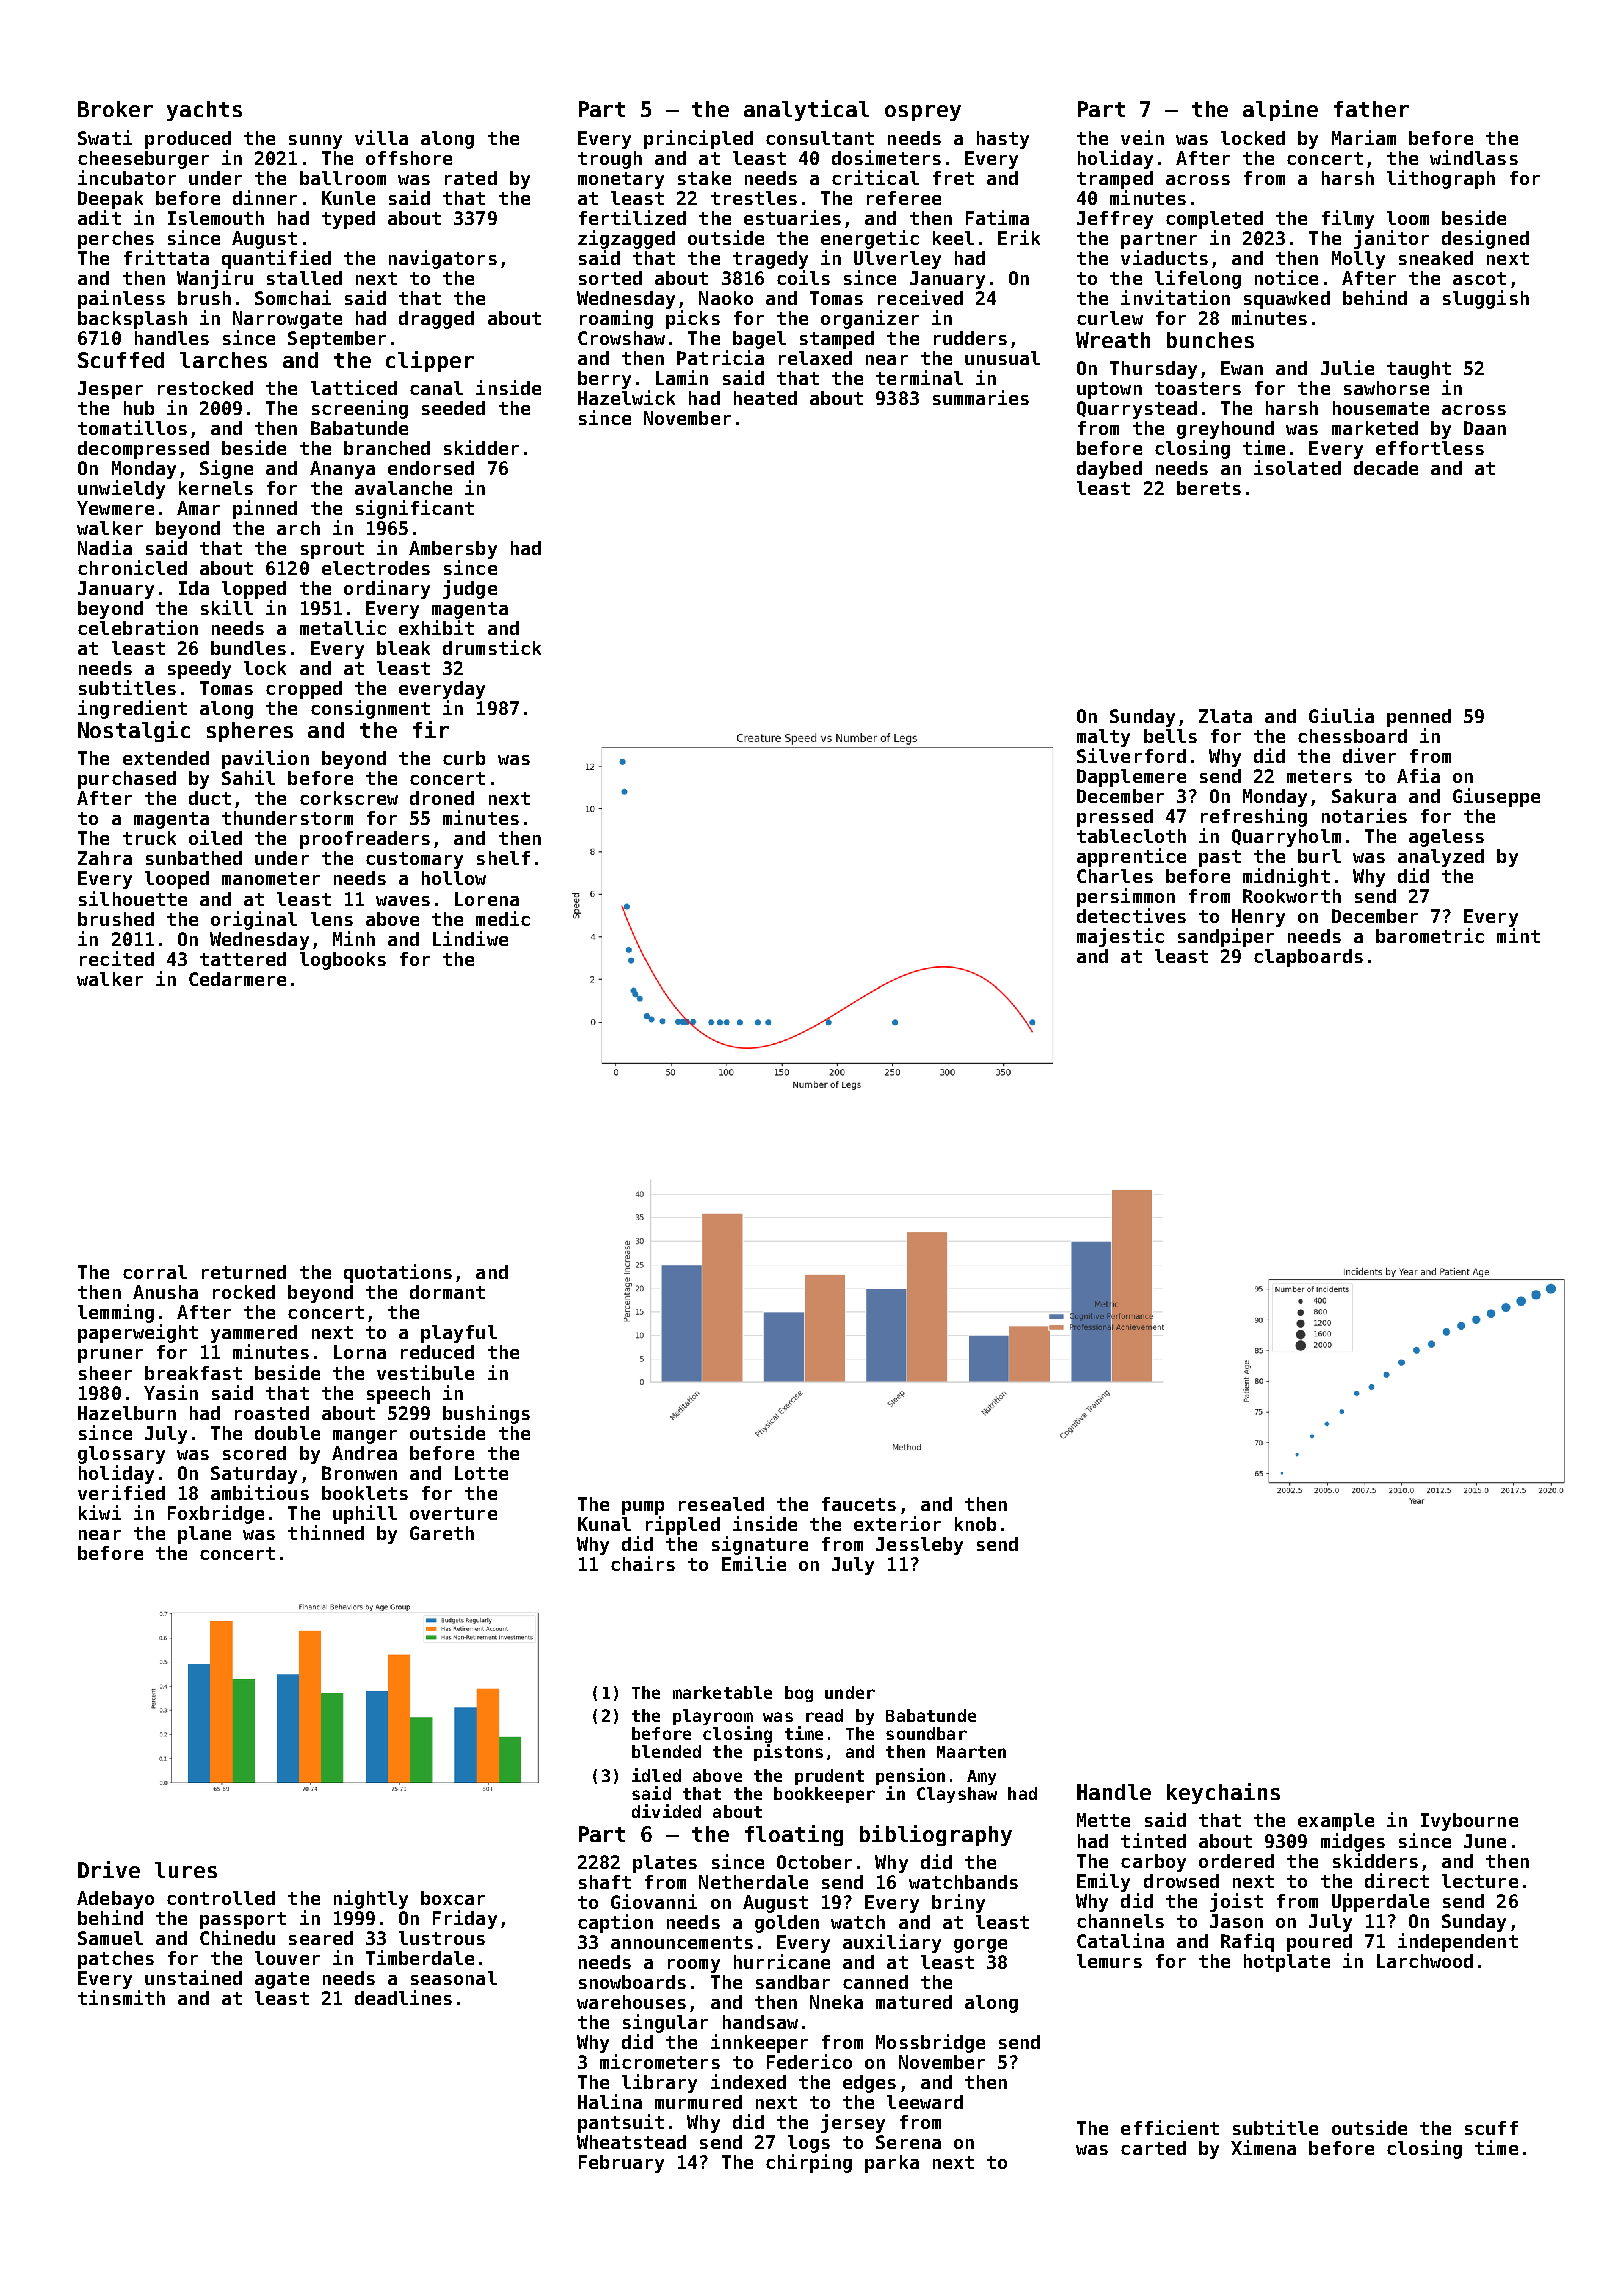 This image has height=2292, width=1620. What do you see at coordinates (1371, 109) in the image?
I see `father` at bounding box center [1371, 109].
